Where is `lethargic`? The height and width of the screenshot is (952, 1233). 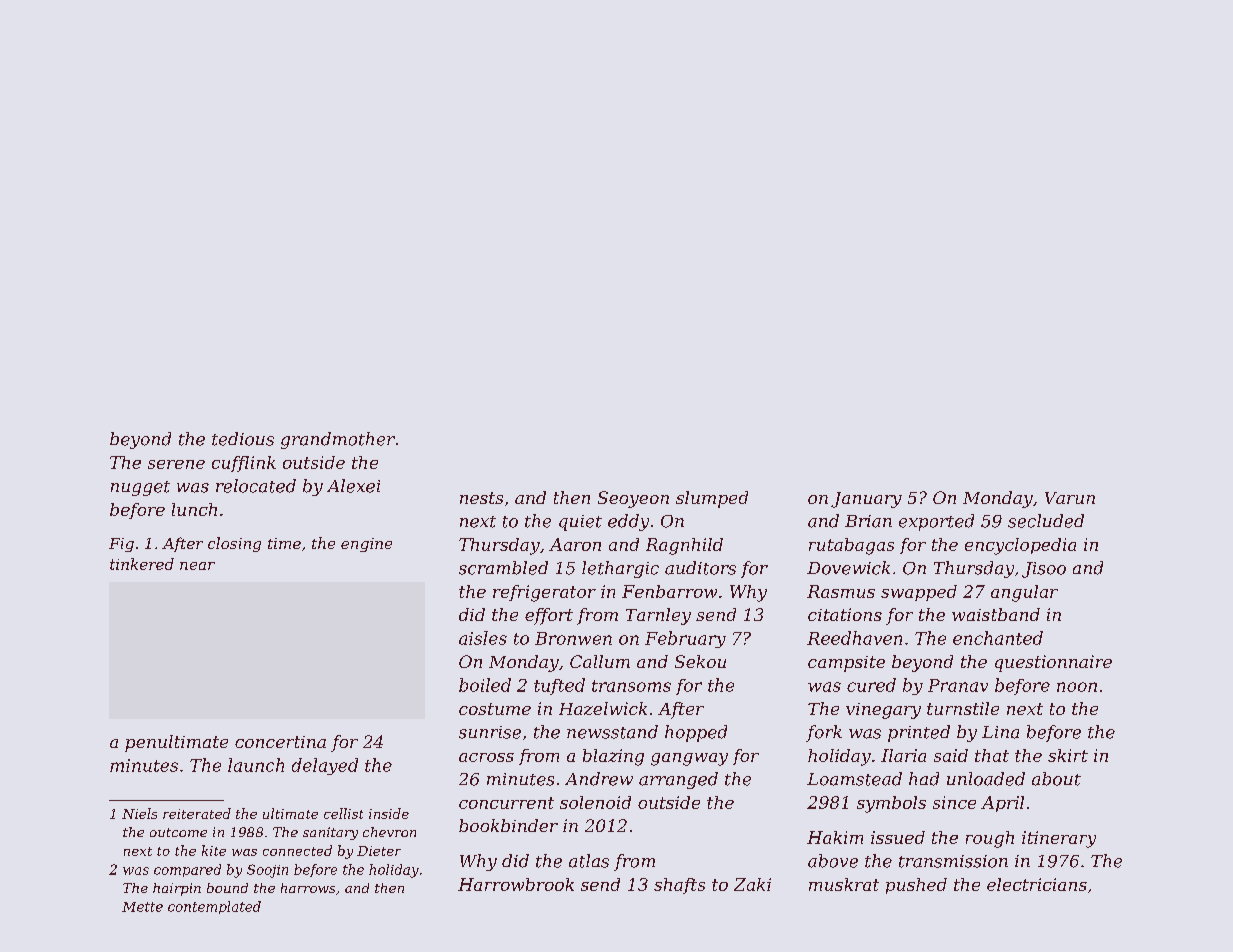 lethargic is located at coordinates (620, 569).
